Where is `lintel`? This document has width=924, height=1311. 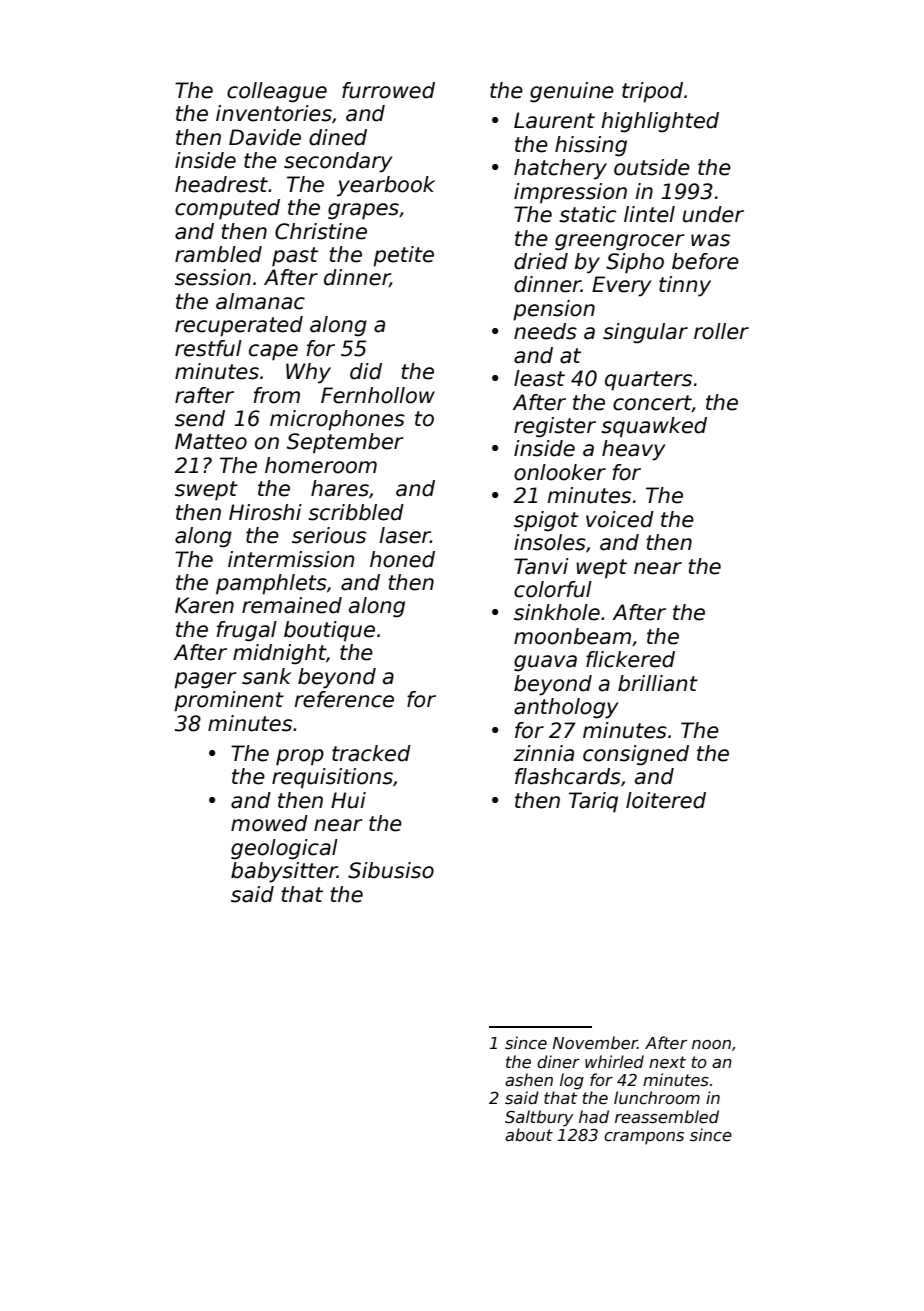
lintel is located at coordinates (649, 214).
